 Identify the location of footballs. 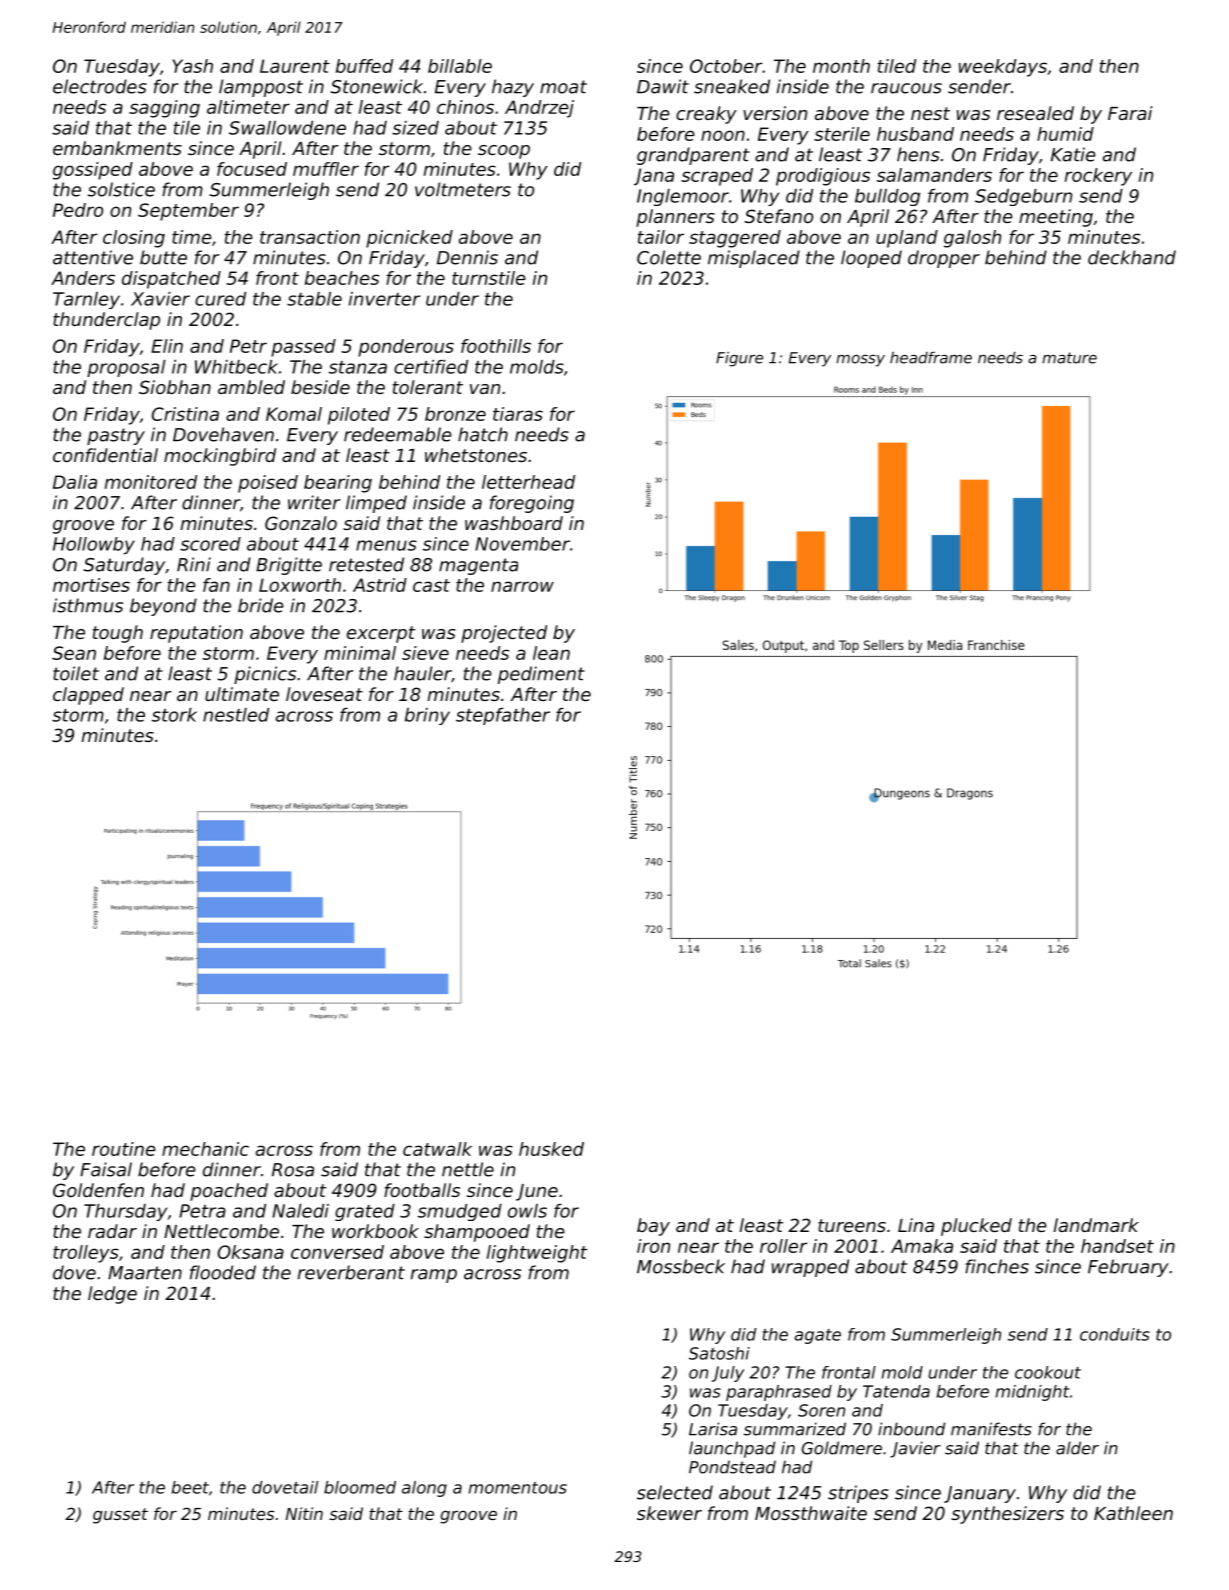
(422, 1190).
